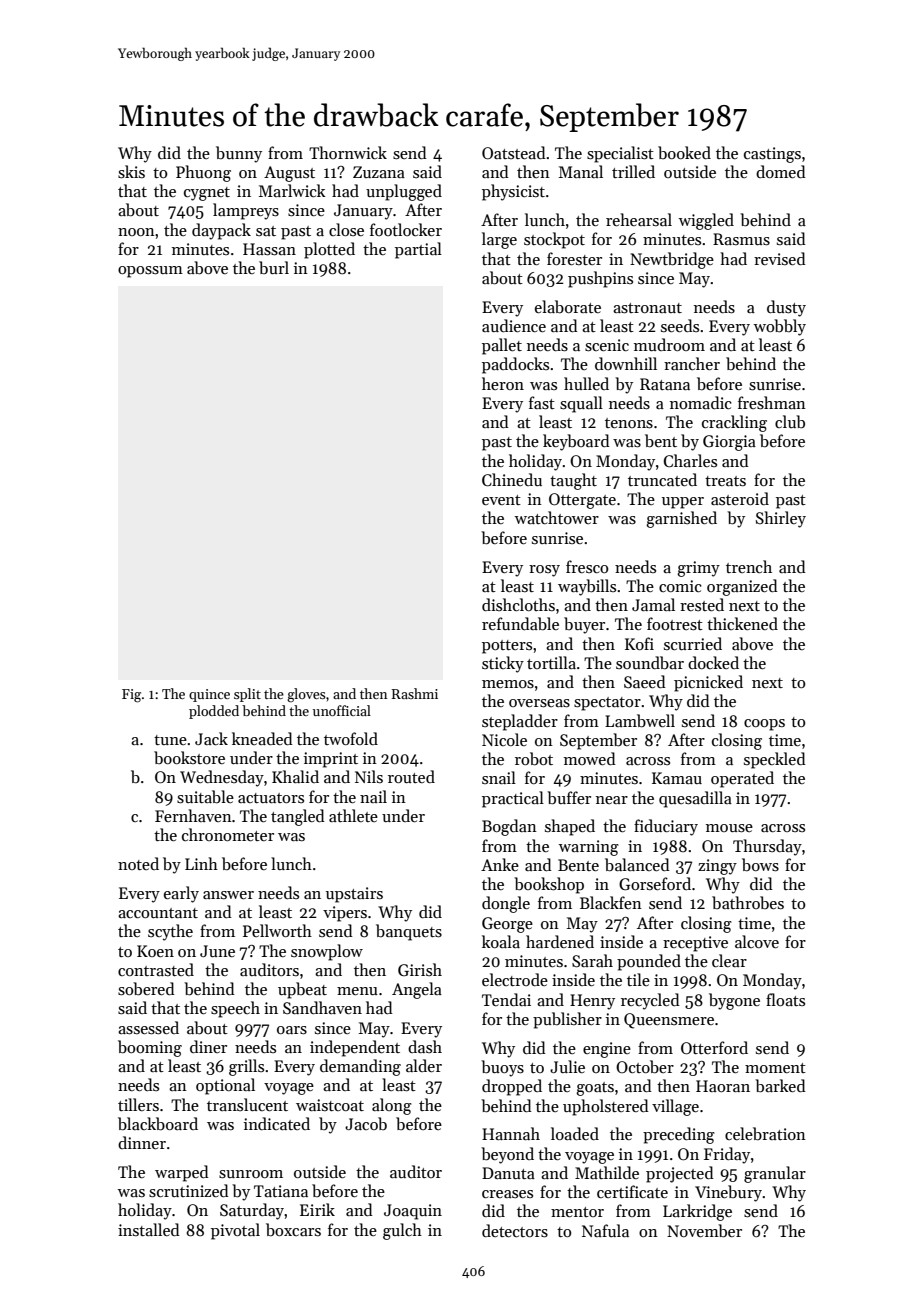 This image has height=1308, width=924. I want to click on koala, so click(501, 941).
